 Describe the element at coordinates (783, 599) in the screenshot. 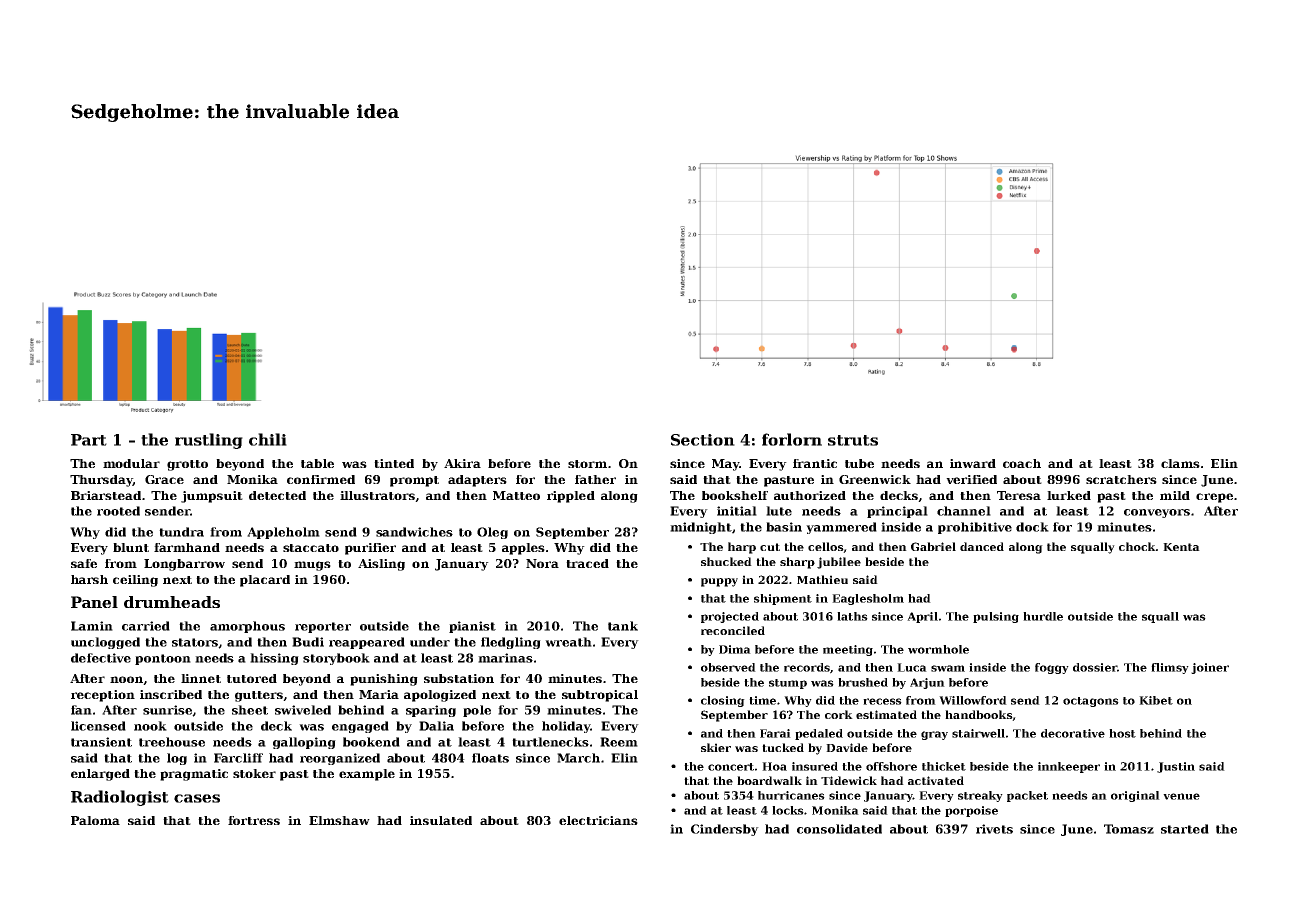

I see `shipment` at that location.
